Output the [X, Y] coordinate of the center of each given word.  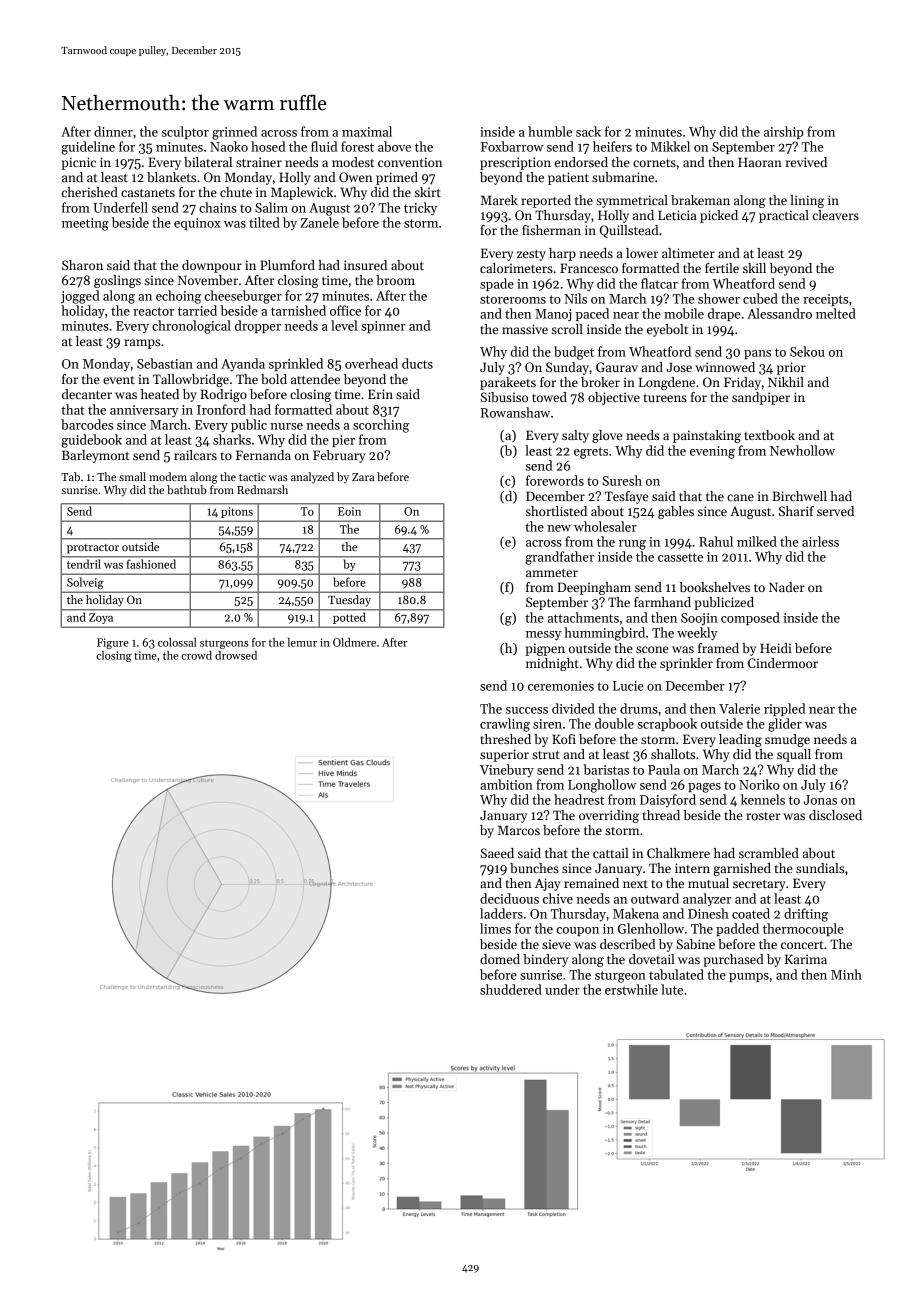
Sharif [796, 511]
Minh [846, 974]
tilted [264, 222]
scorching [381, 426]
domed [500, 959]
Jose [679, 367]
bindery [545, 960]
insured [365, 265]
